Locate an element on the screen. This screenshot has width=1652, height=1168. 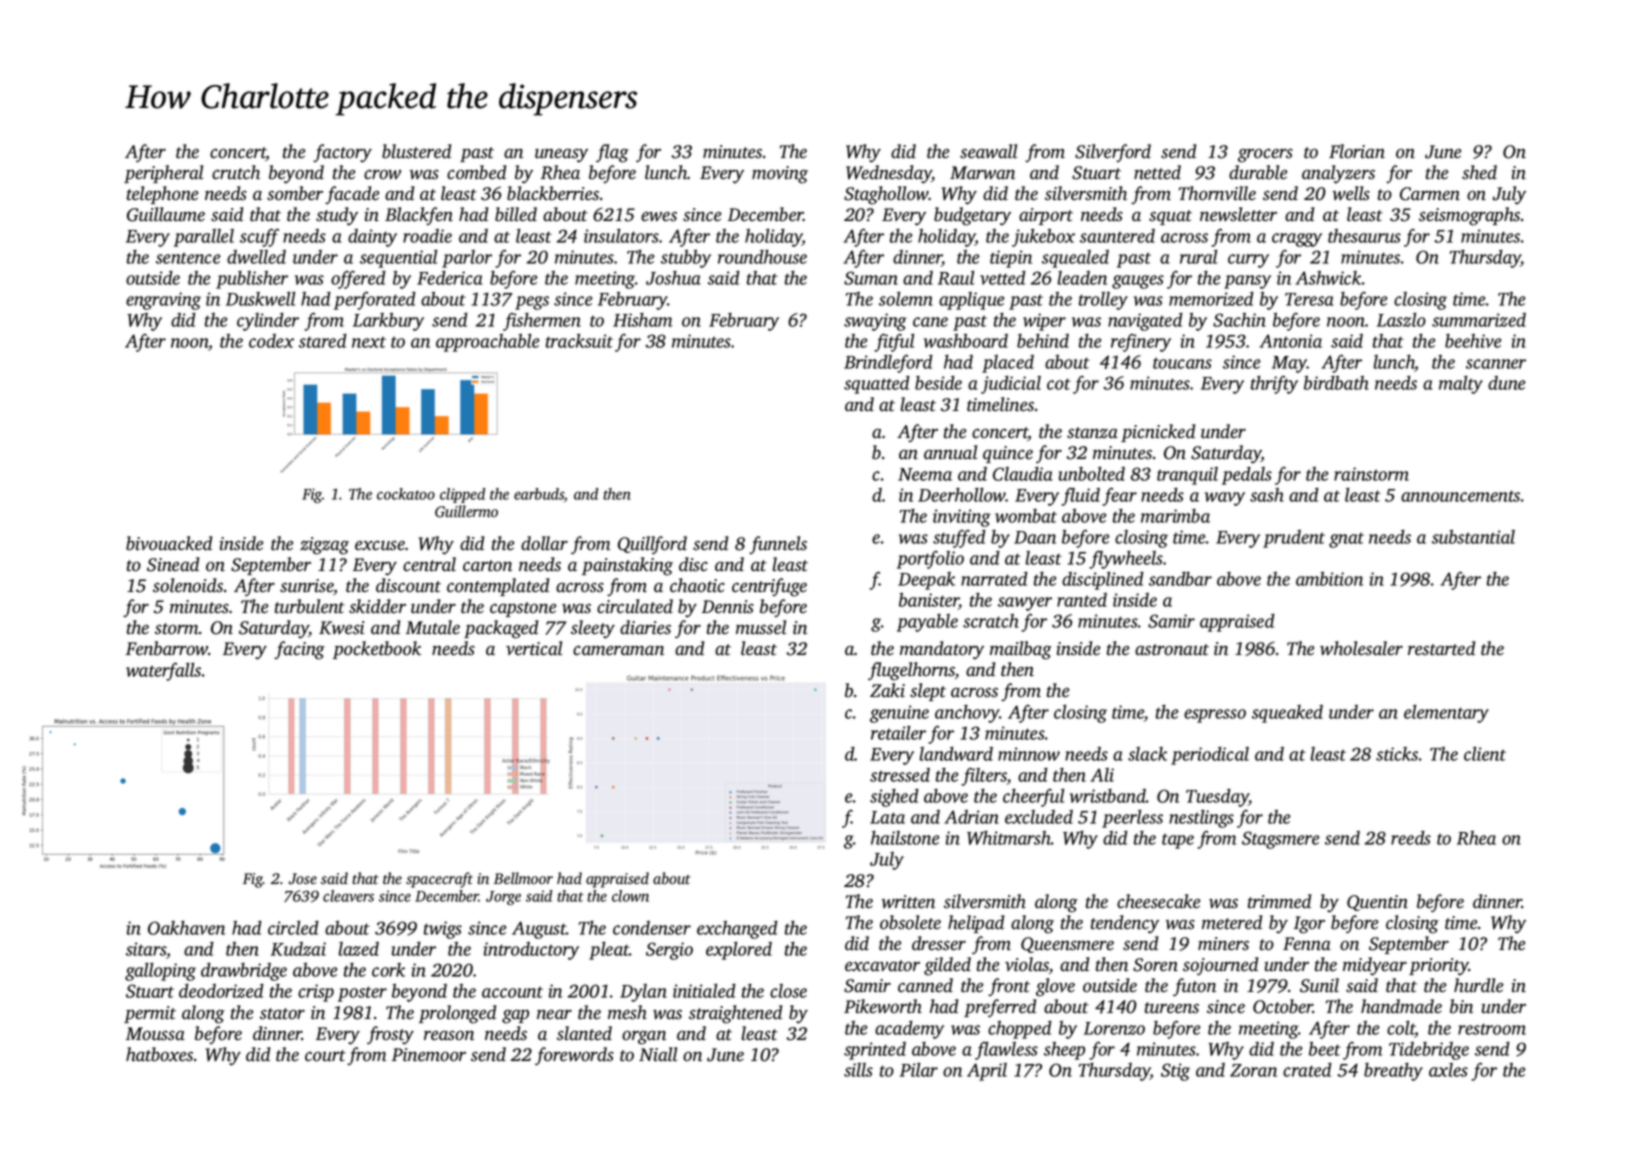
sills is located at coordinates (858, 1070).
